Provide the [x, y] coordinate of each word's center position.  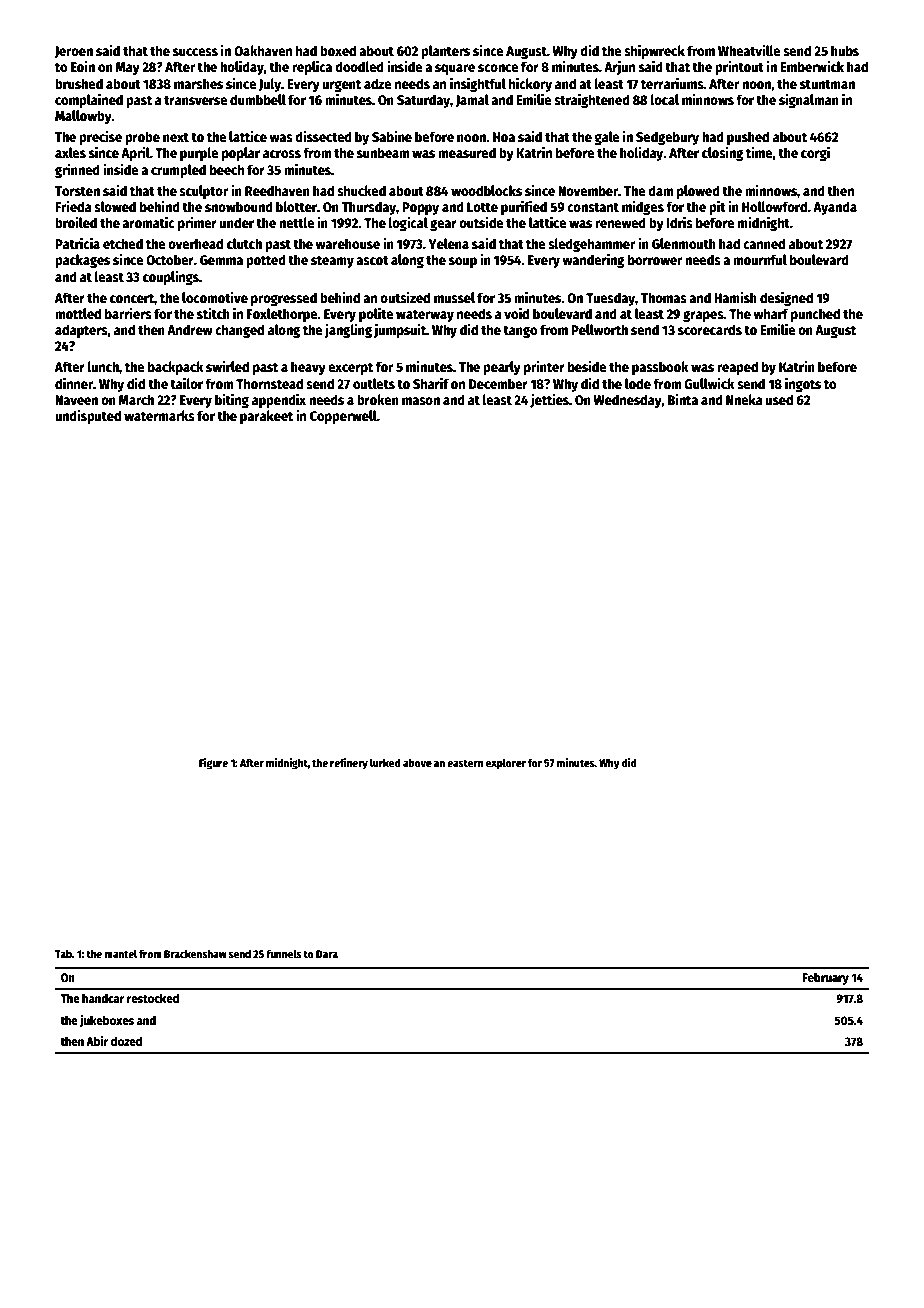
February [826, 978]
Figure [213, 764]
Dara [327, 954]
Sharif [431, 383]
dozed [126, 1041]
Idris [679, 222]
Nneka [744, 399]
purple [199, 154]
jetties [549, 400]
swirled [227, 366]
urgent [342, 86]
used [779, 399]
